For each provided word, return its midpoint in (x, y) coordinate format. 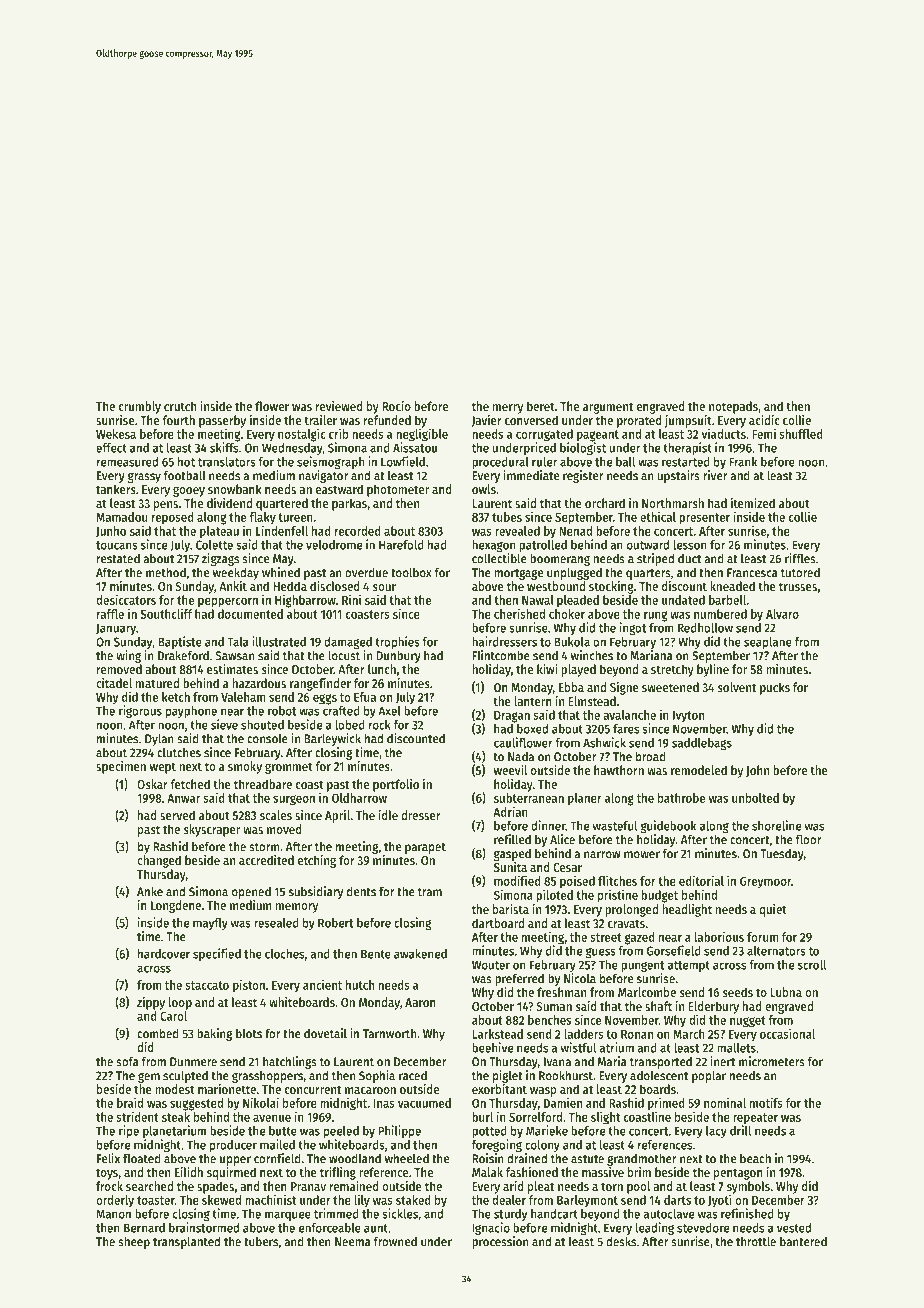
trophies (397, 642)
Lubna (786, 992)
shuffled (801, 434)
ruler (544, 462)
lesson (690, 545)
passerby (222, 421)
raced (413, 1075)
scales (276, 815)
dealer (509, 1200)
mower (642, 855)
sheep (134, 1242)
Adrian (510, 811)
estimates (232, 669)
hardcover (164, 954)
